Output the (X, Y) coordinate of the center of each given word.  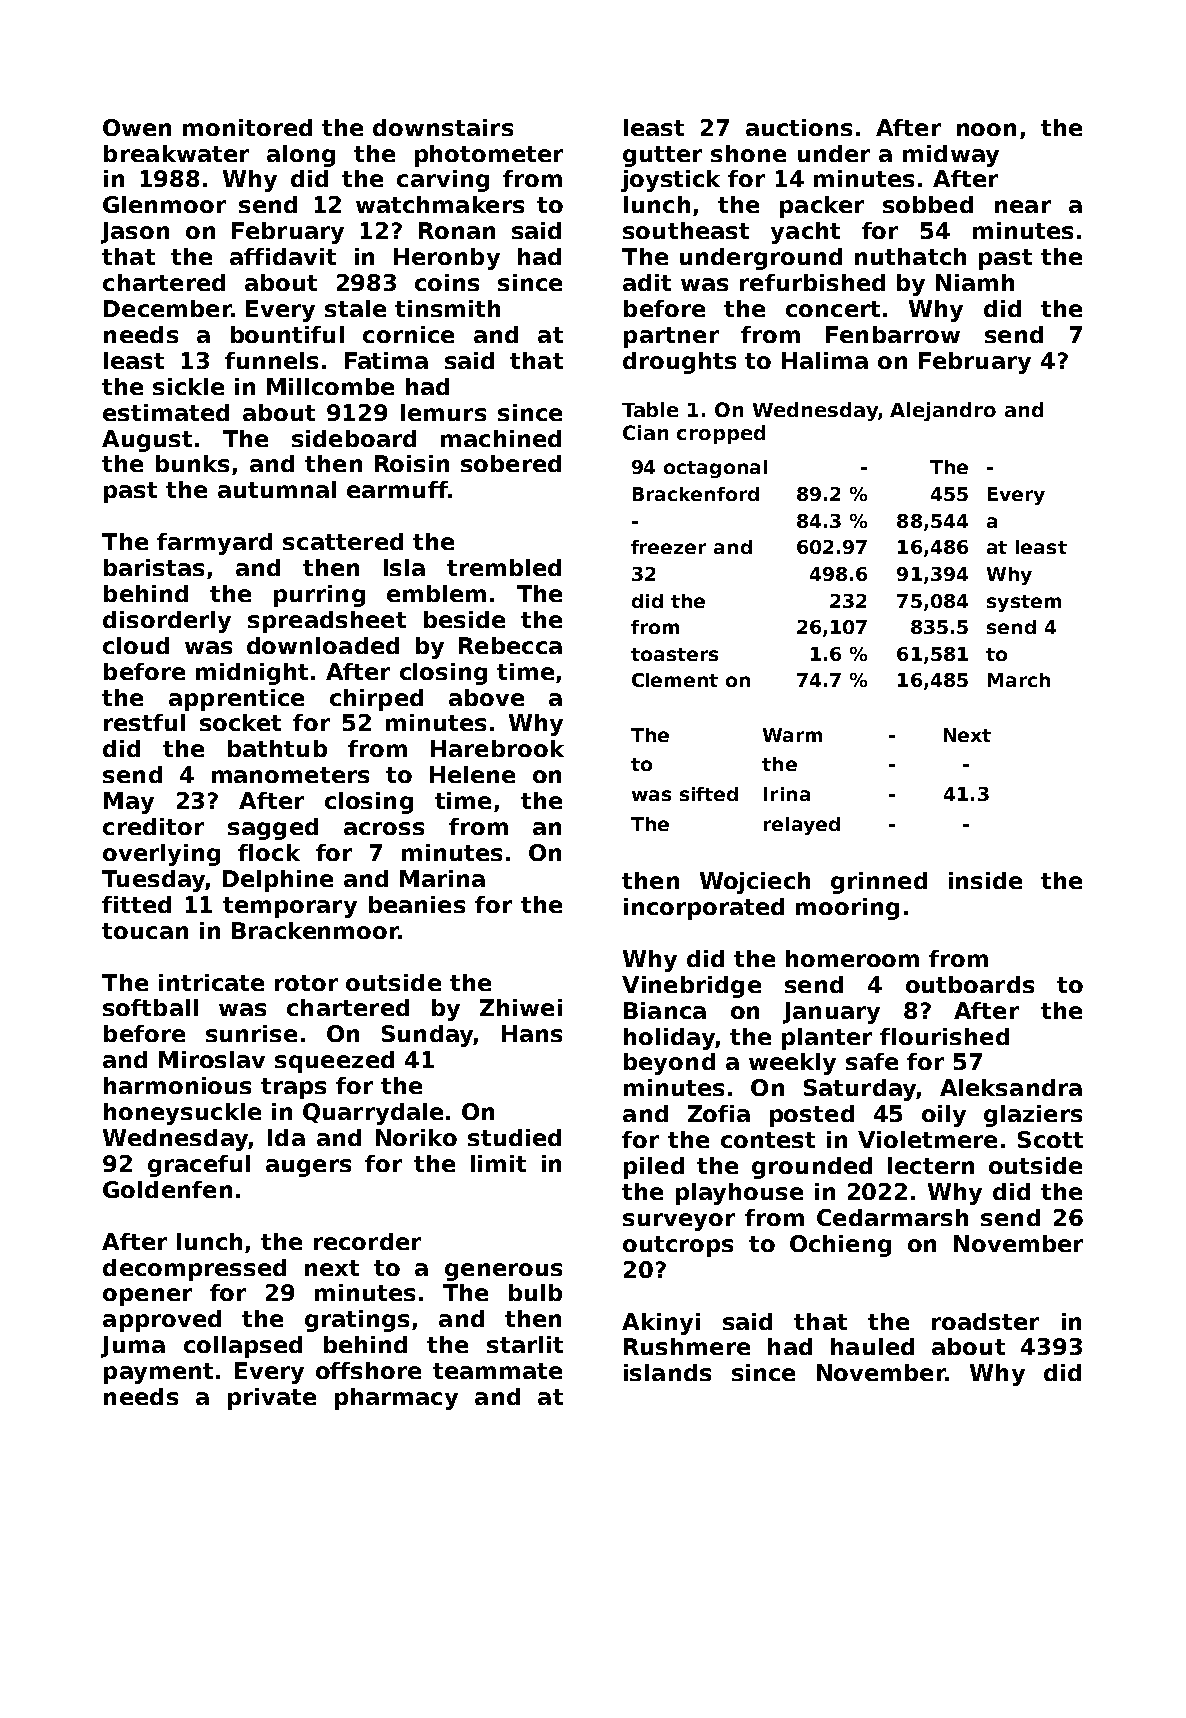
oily (944, 1116)
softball (150, 1007)
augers (308, 1168)
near (1023, 206)
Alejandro (943, 411)
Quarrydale (373, 1114)
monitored (247, 127)
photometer (489, 156)
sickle (188, 386)
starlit (525, 1344)
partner (671, 337)
